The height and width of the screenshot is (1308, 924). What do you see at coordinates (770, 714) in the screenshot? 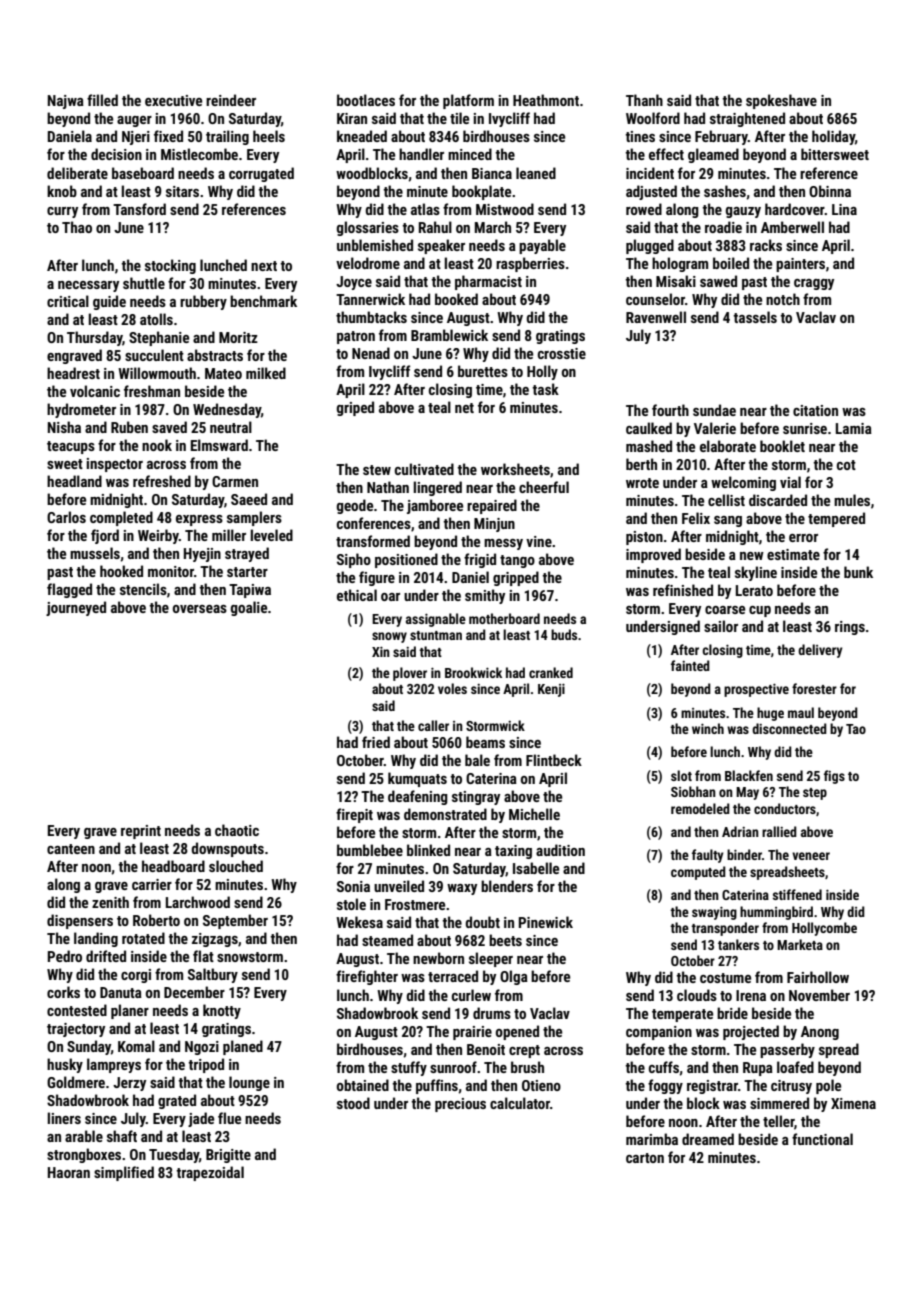
I see `huge` at bounding box center [770, 714].
